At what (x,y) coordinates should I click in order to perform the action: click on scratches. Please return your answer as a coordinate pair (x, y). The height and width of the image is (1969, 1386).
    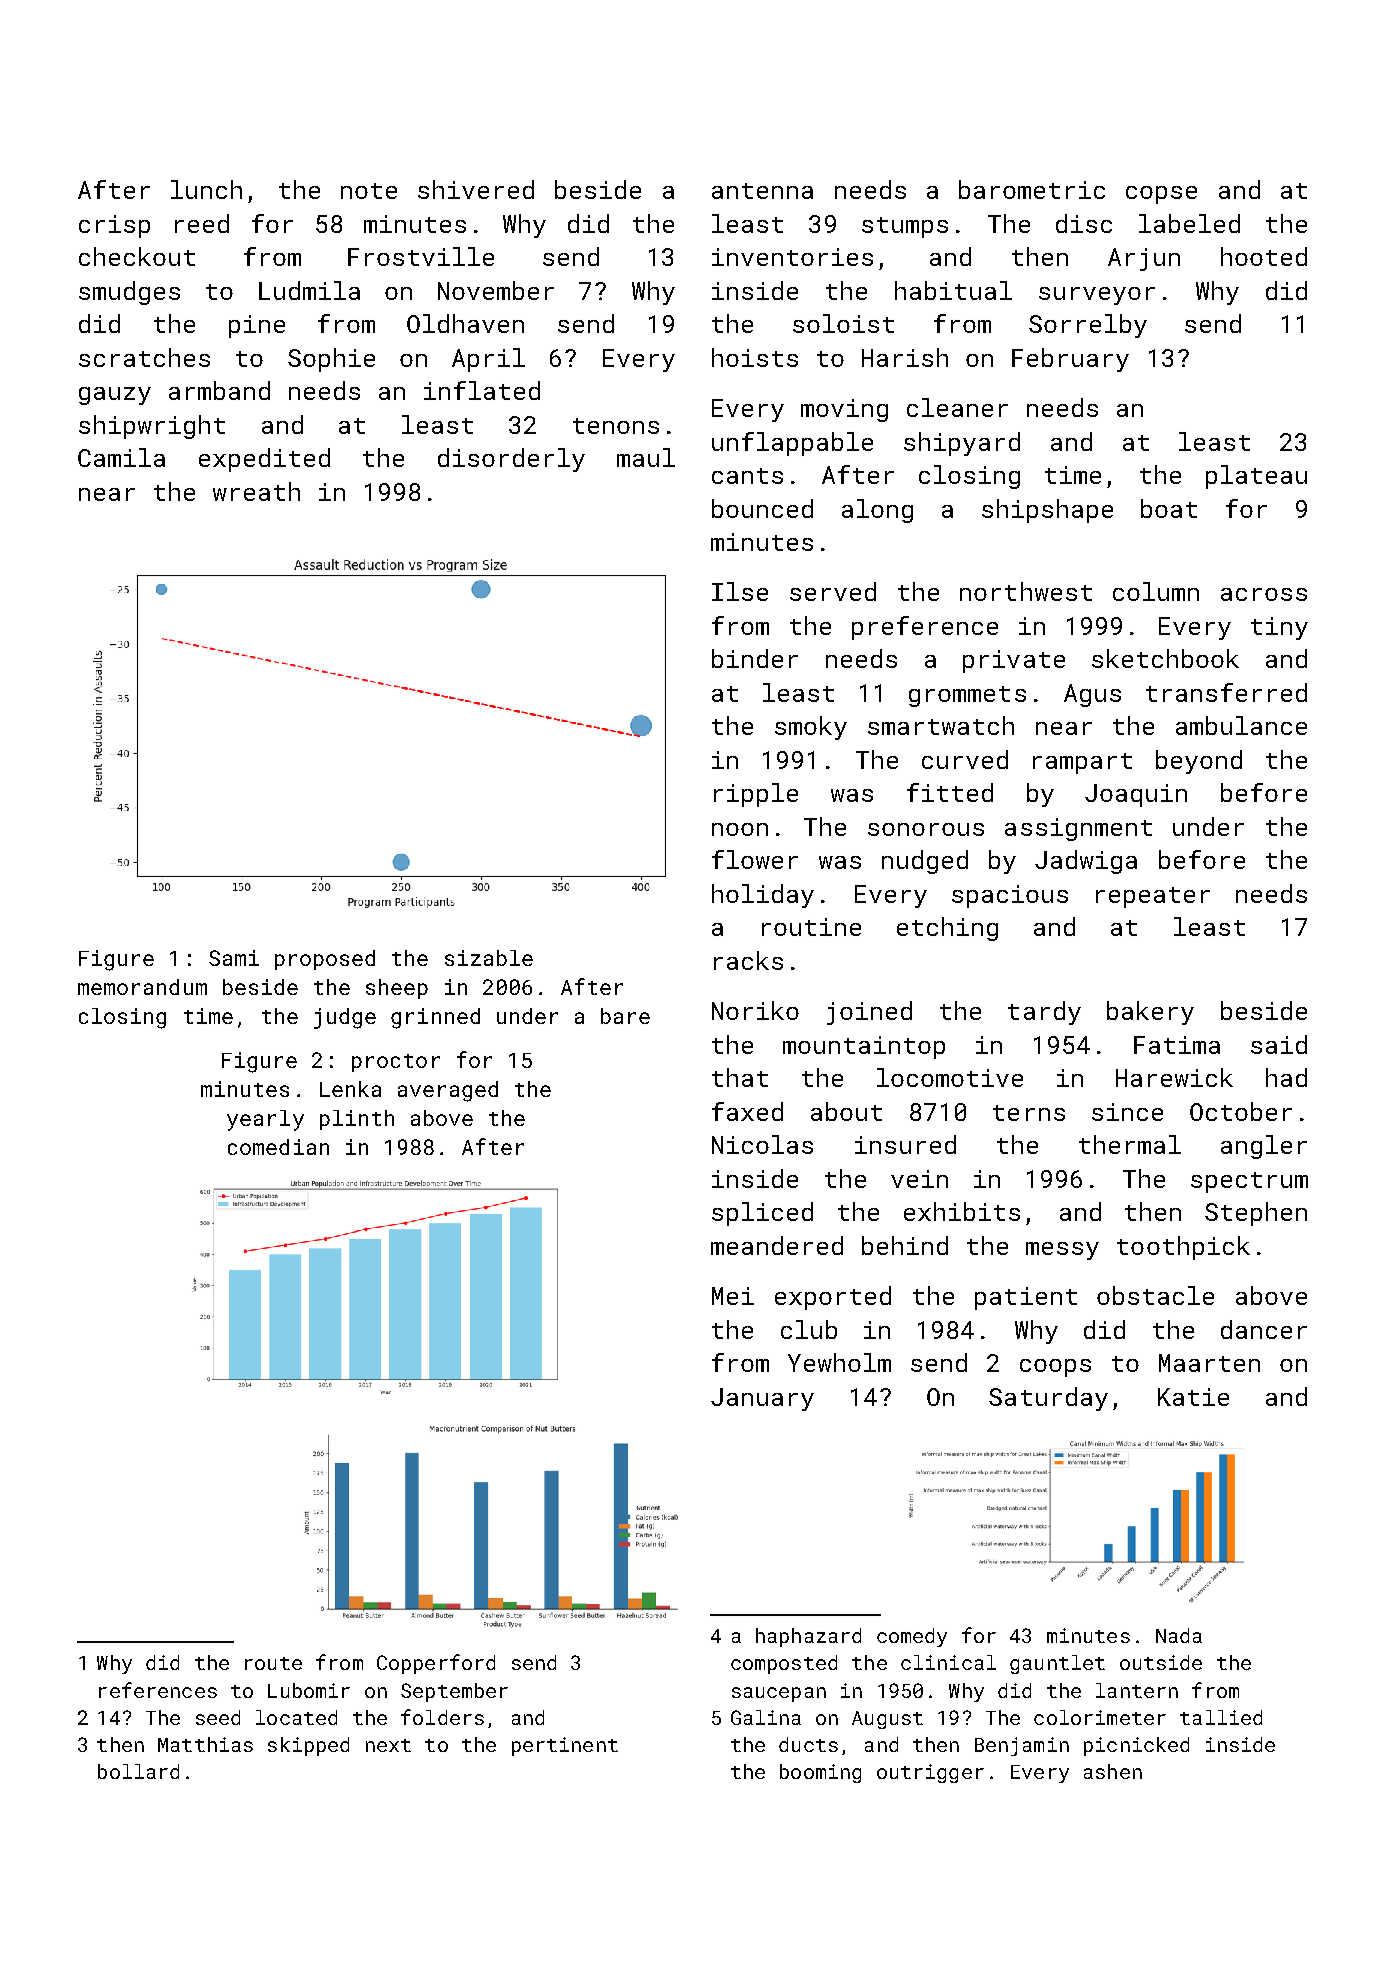
    Looking at the image, I should click on (144, 357).
